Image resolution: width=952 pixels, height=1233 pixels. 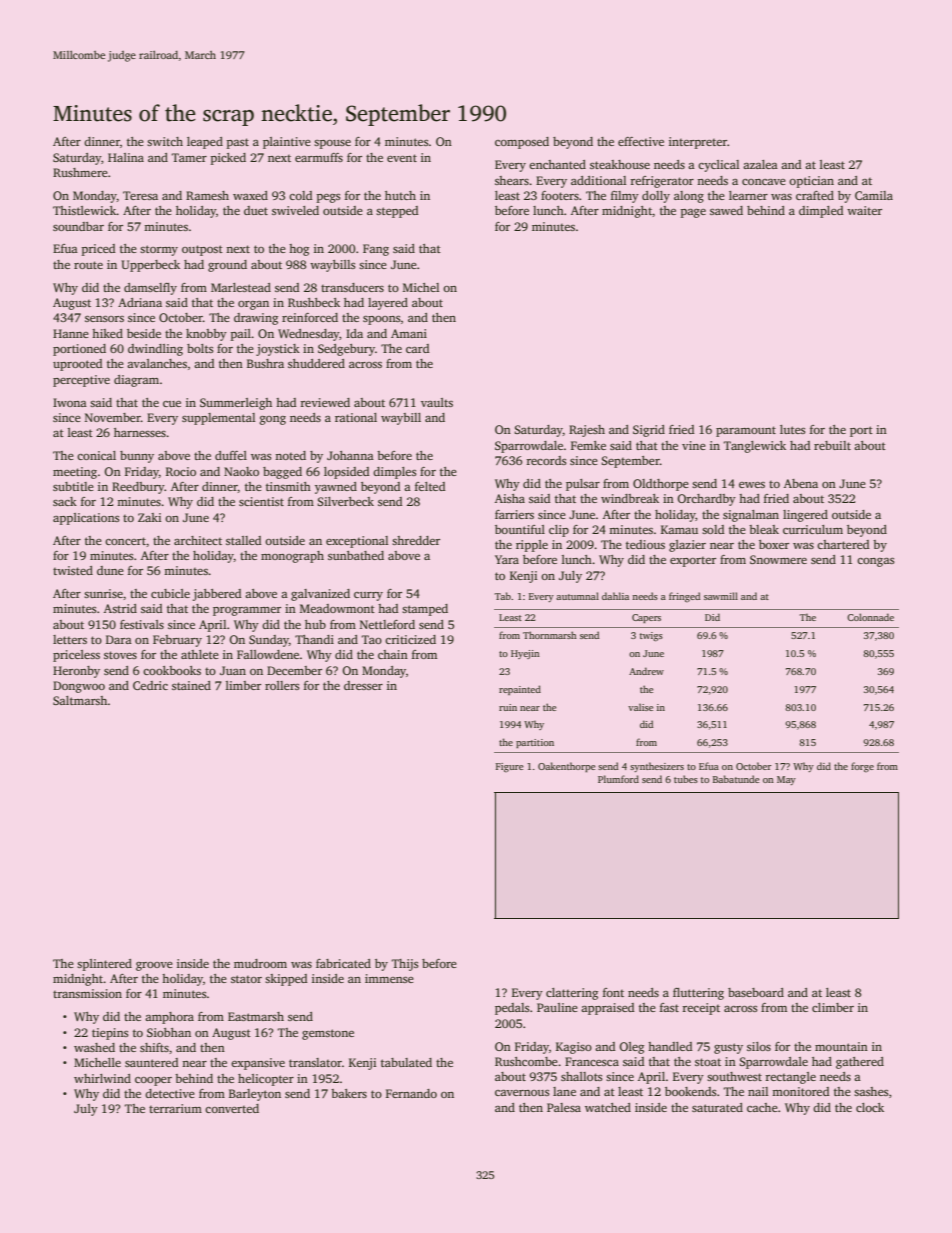 What do you see at coordinates (876, 562) in the screenshot?
I see `congas` at bounding box center [876, 562].
